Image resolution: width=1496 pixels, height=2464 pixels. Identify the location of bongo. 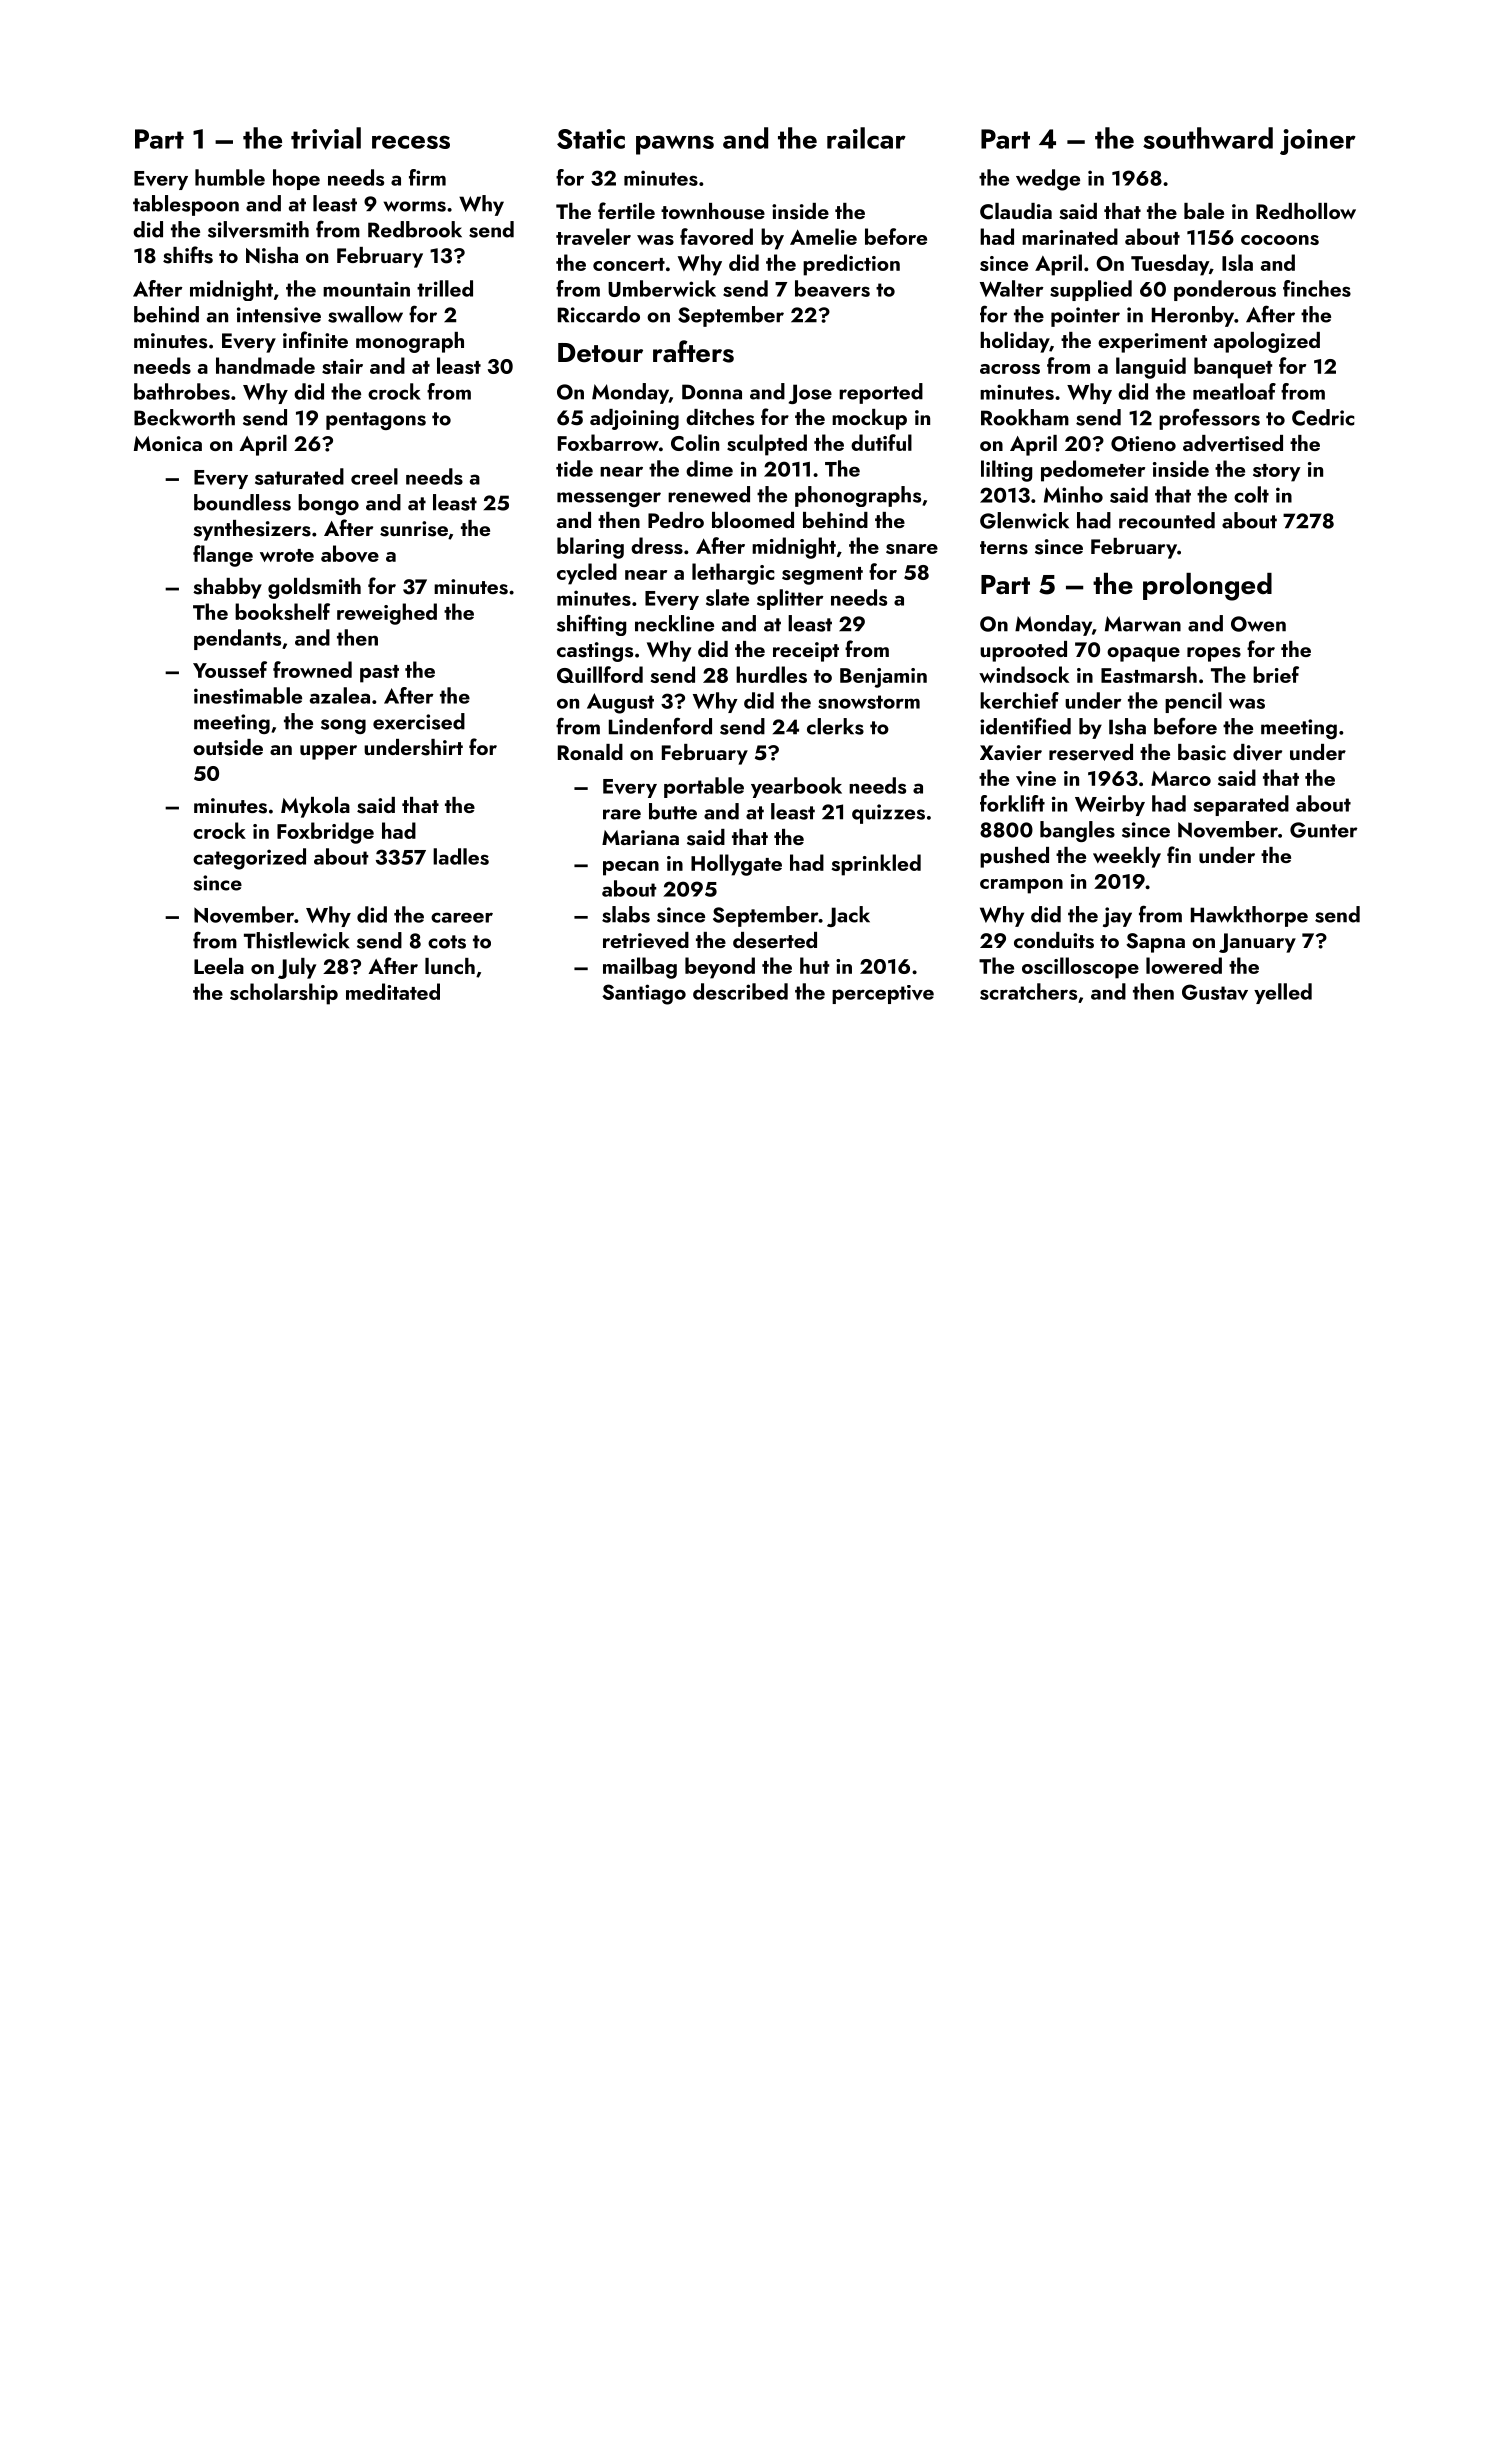
(328, 504).
